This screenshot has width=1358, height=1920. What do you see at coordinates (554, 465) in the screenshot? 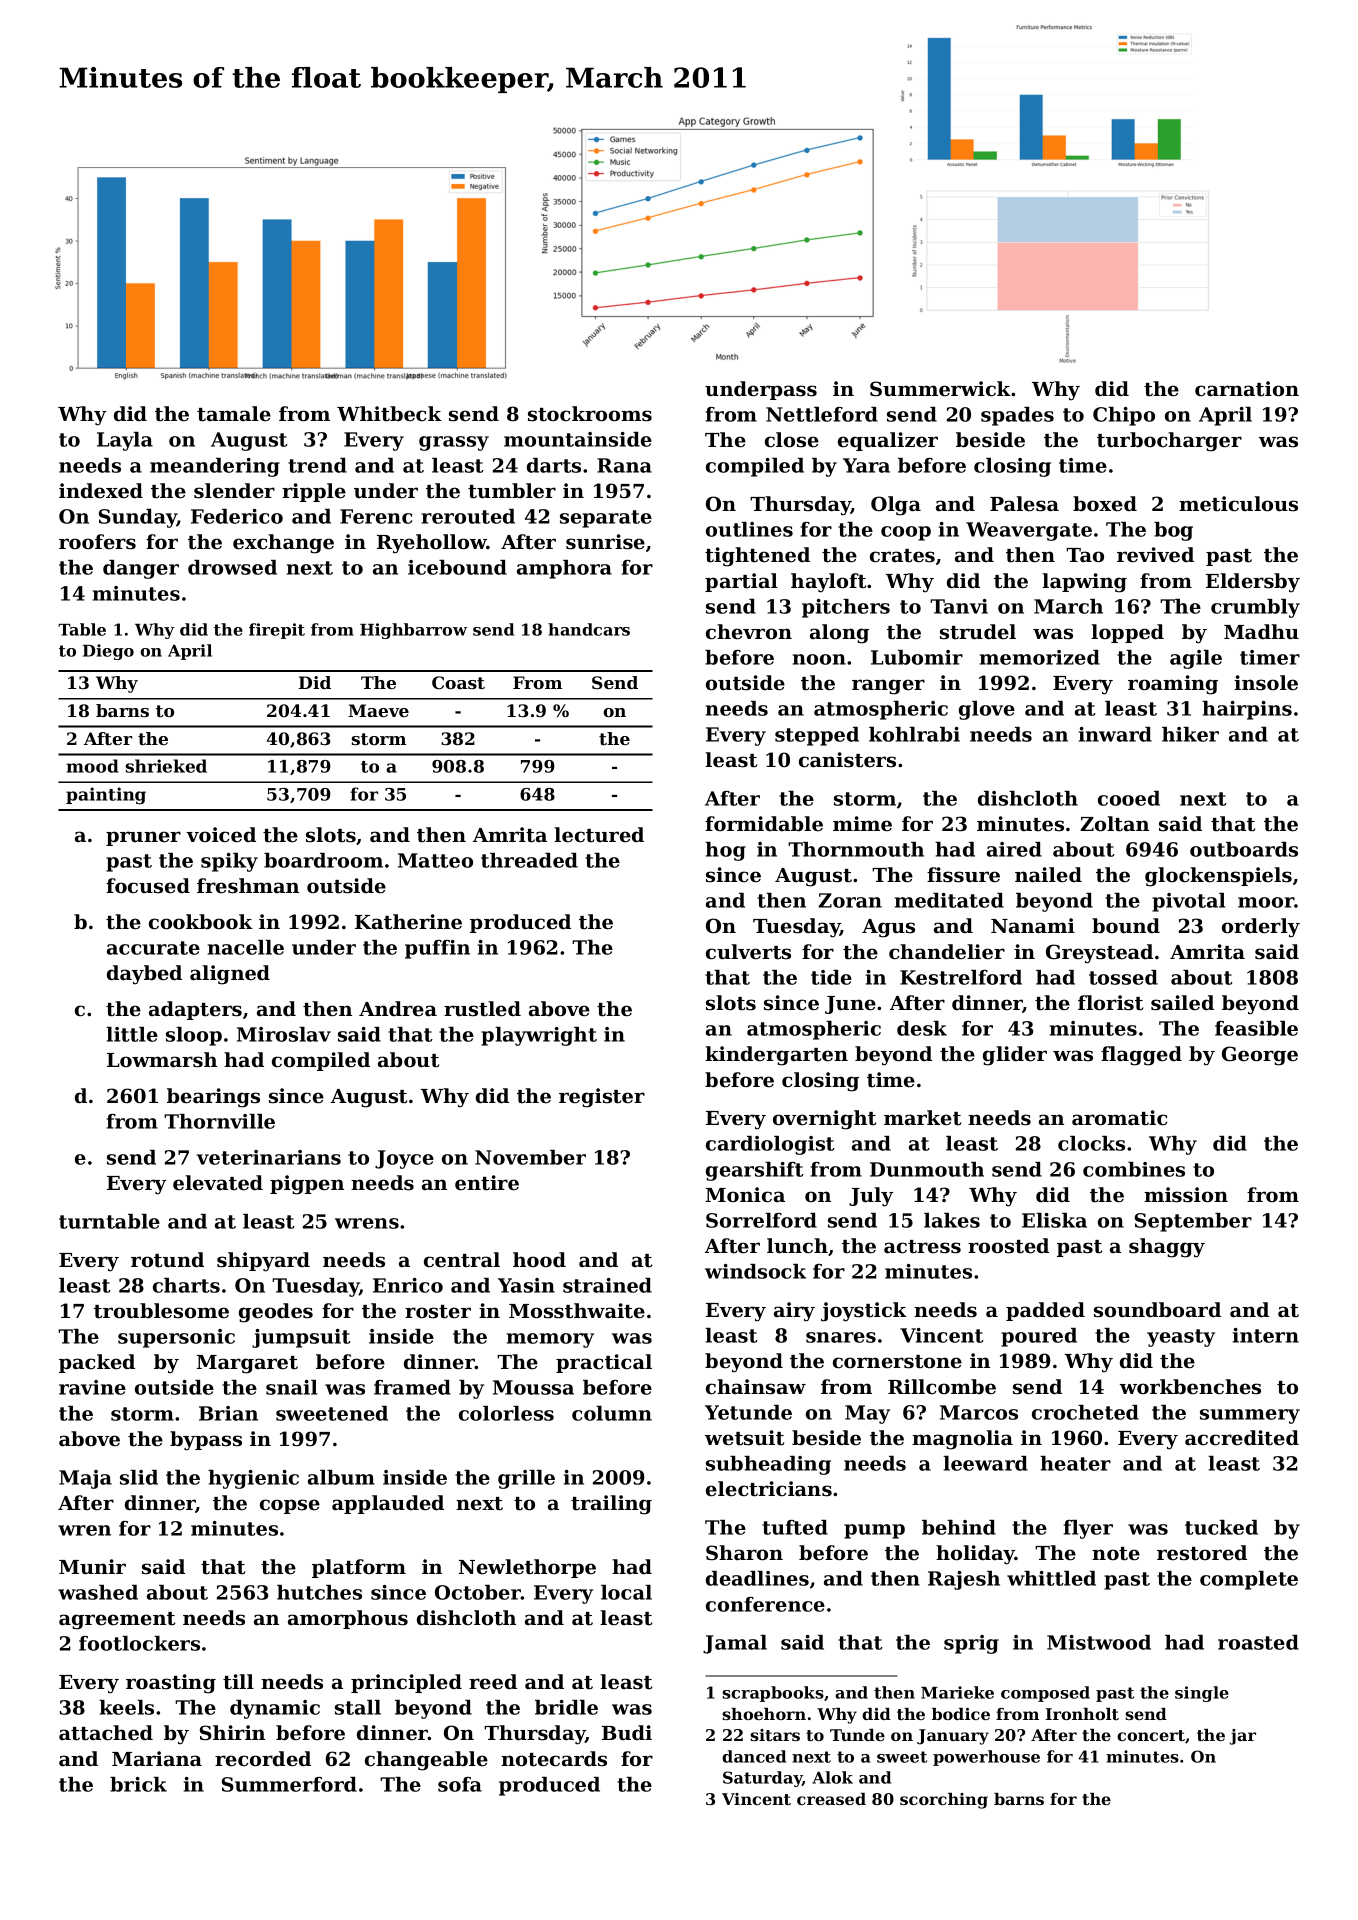
I see `darts` at bounding box center [554, 465].
